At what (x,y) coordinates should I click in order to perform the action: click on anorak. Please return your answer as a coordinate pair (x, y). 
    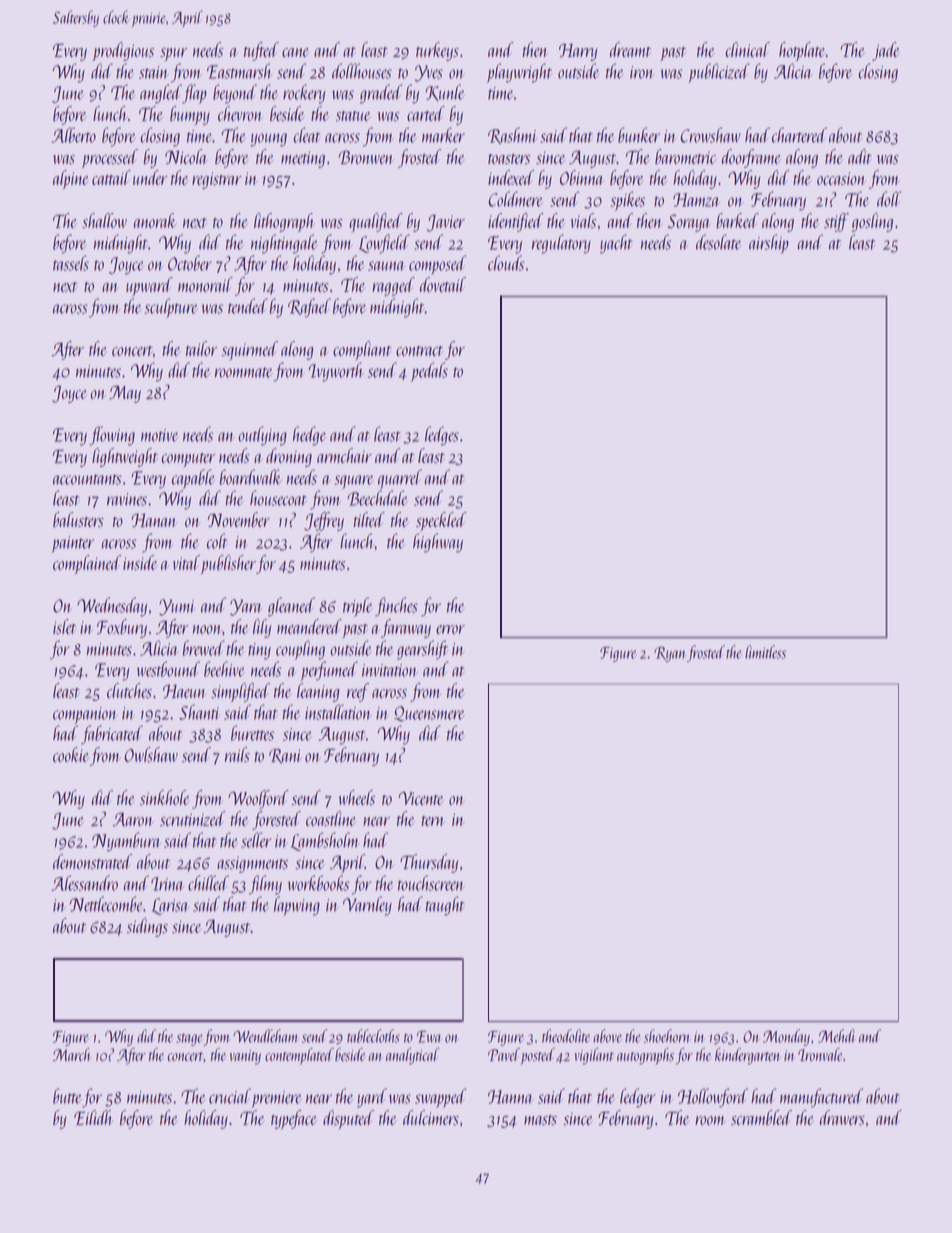
    Looking at the image, I should click on (155, 220).
